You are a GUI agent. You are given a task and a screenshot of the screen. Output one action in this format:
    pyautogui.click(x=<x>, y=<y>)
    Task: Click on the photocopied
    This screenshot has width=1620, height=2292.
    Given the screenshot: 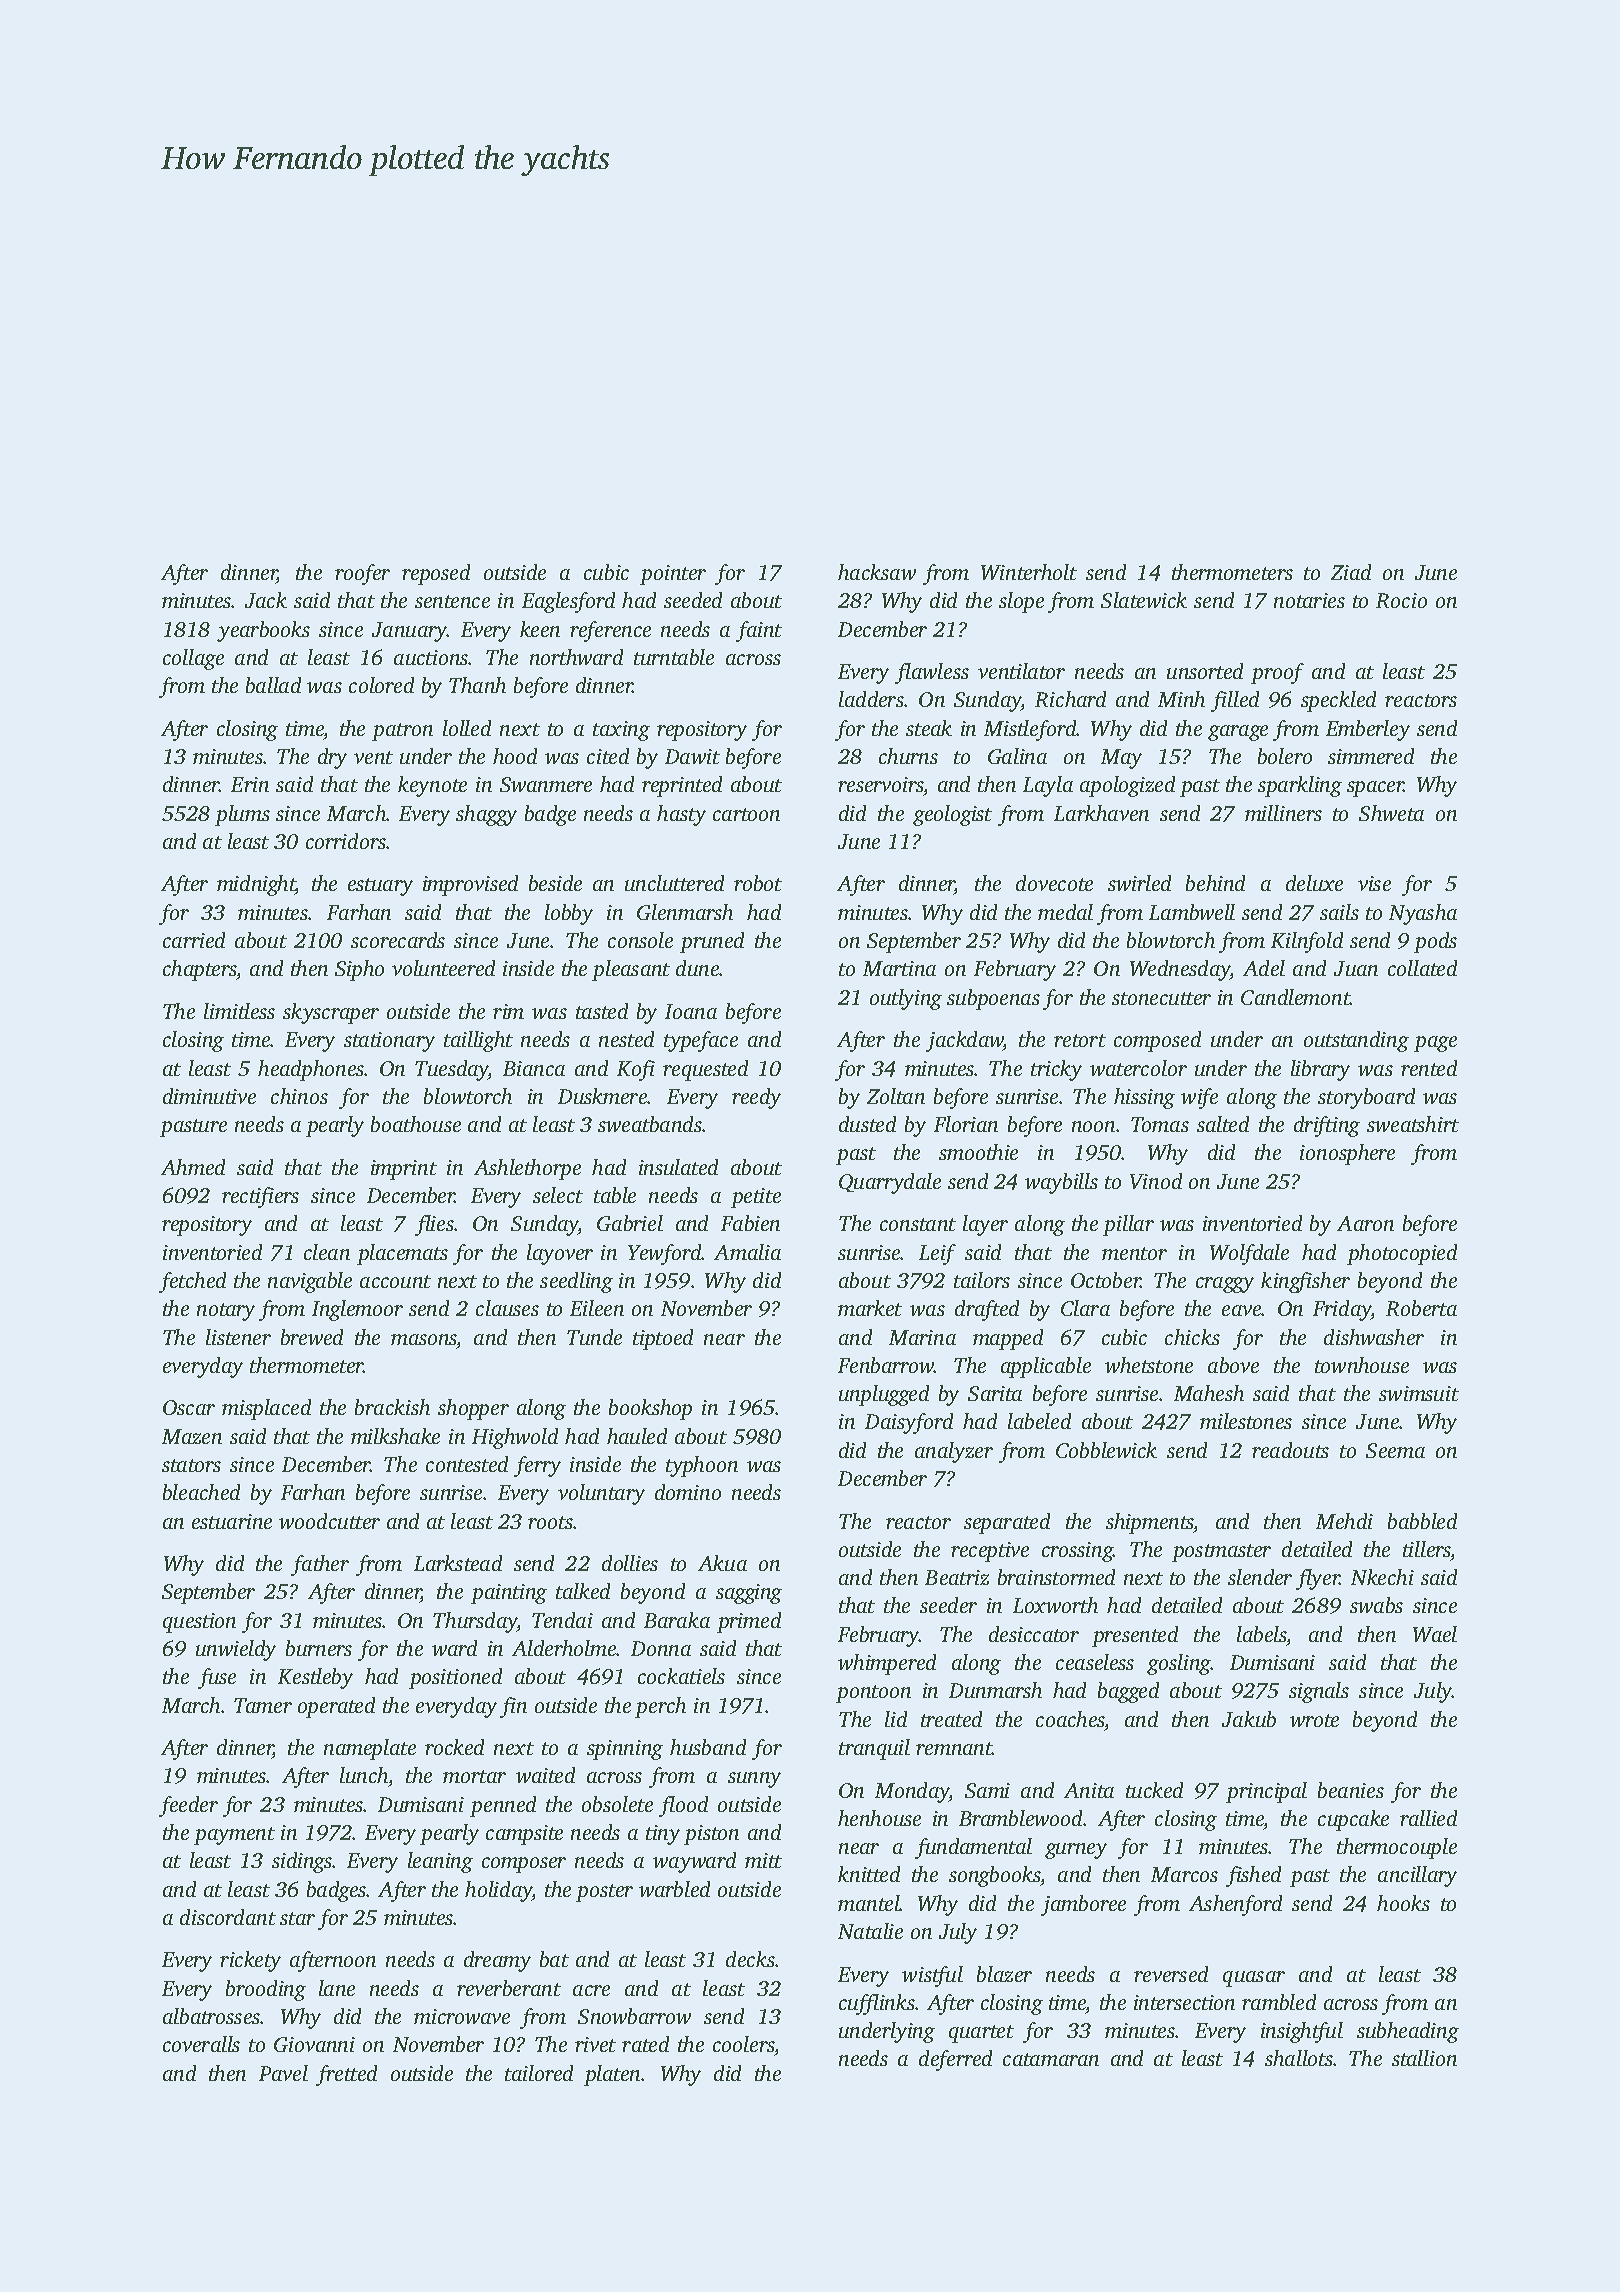 What is the action you would take?
    pyautogui.click(x=1402, y=1254)
